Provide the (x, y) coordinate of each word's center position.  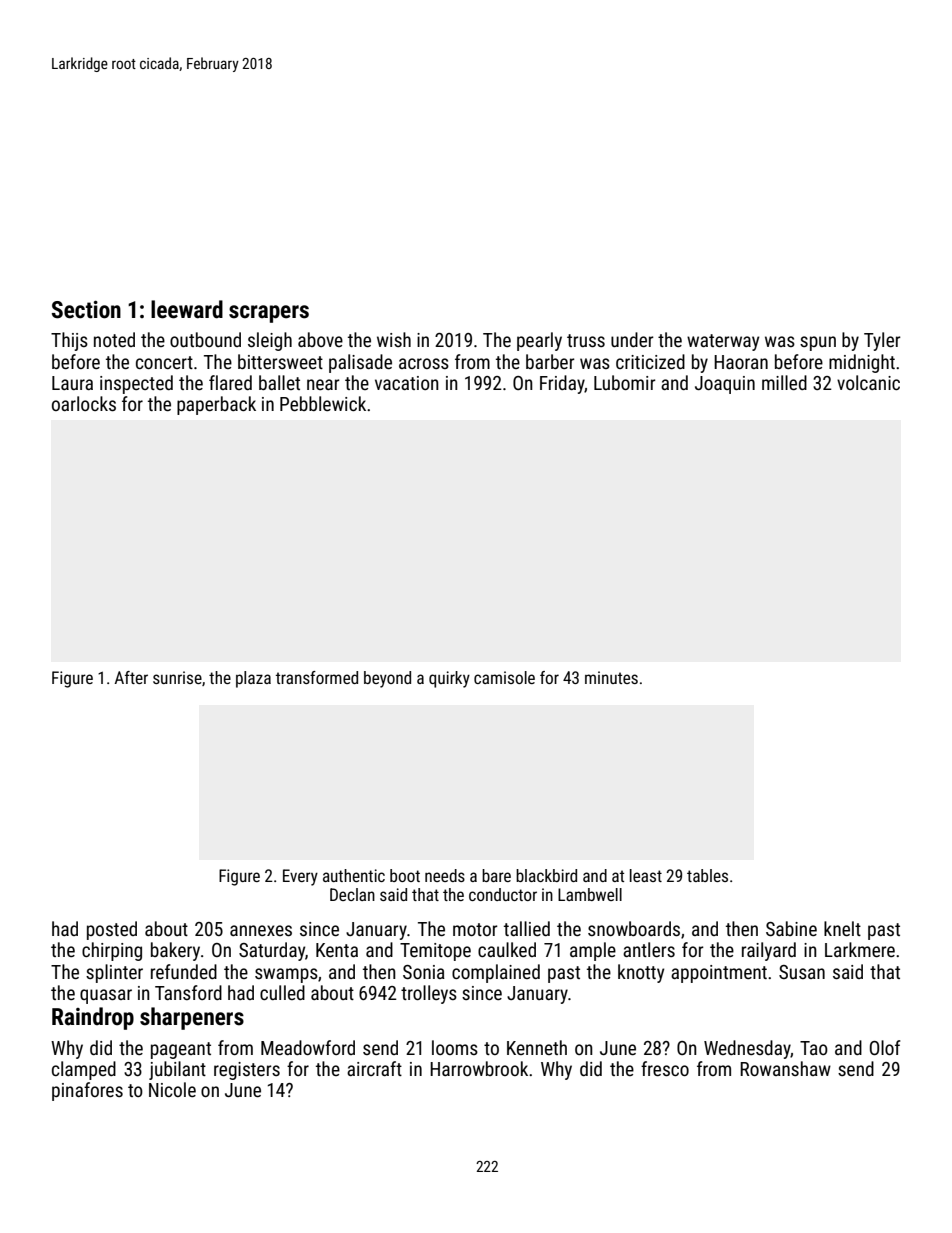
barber (550, 361)
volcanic (868, 382)
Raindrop (93, 1018)
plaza (253, 679)
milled (784, 382)
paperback (216, 405)
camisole (504, 677)
